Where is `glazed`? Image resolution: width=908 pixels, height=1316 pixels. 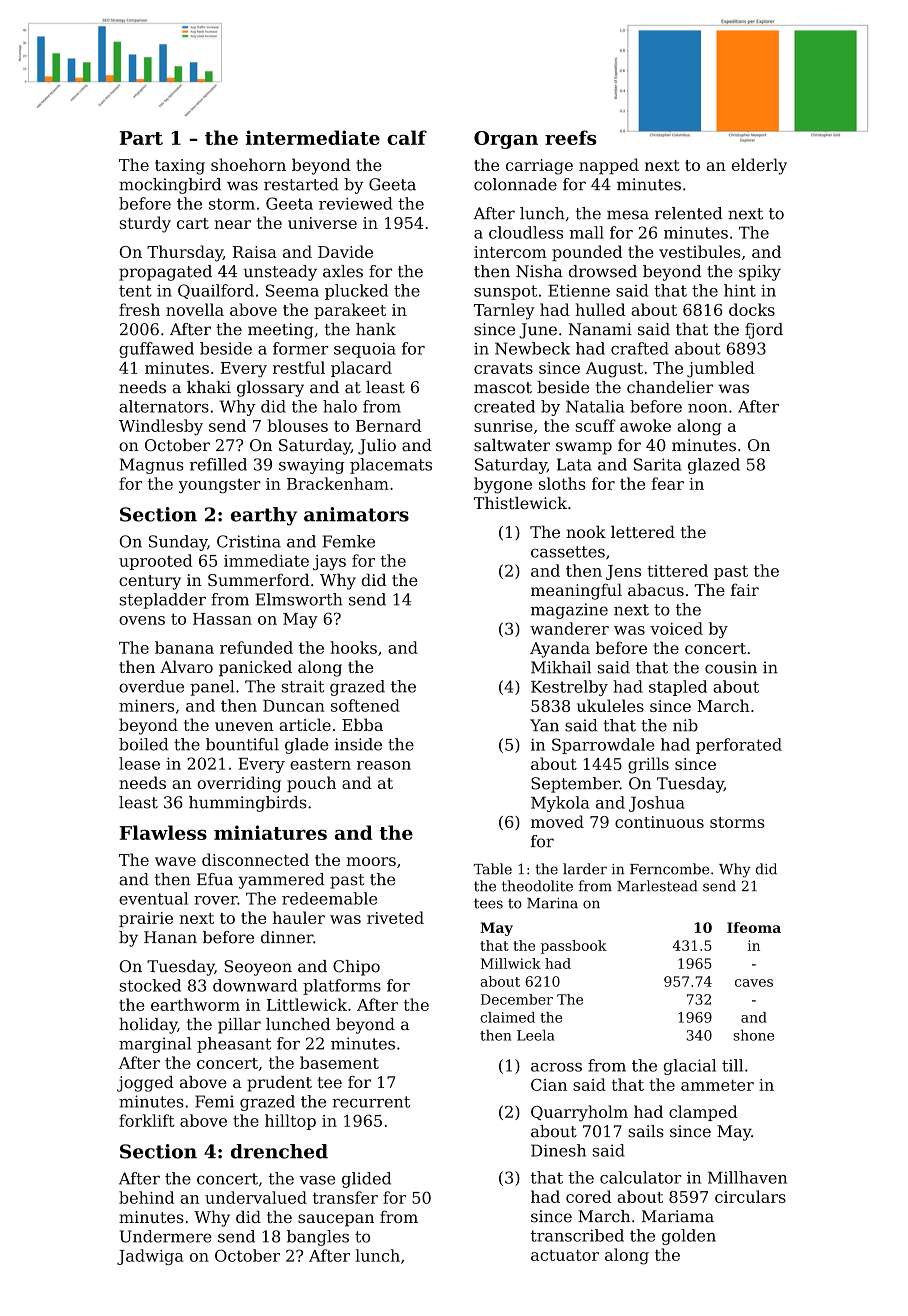 glazed is located at coordinates (714, 466).
